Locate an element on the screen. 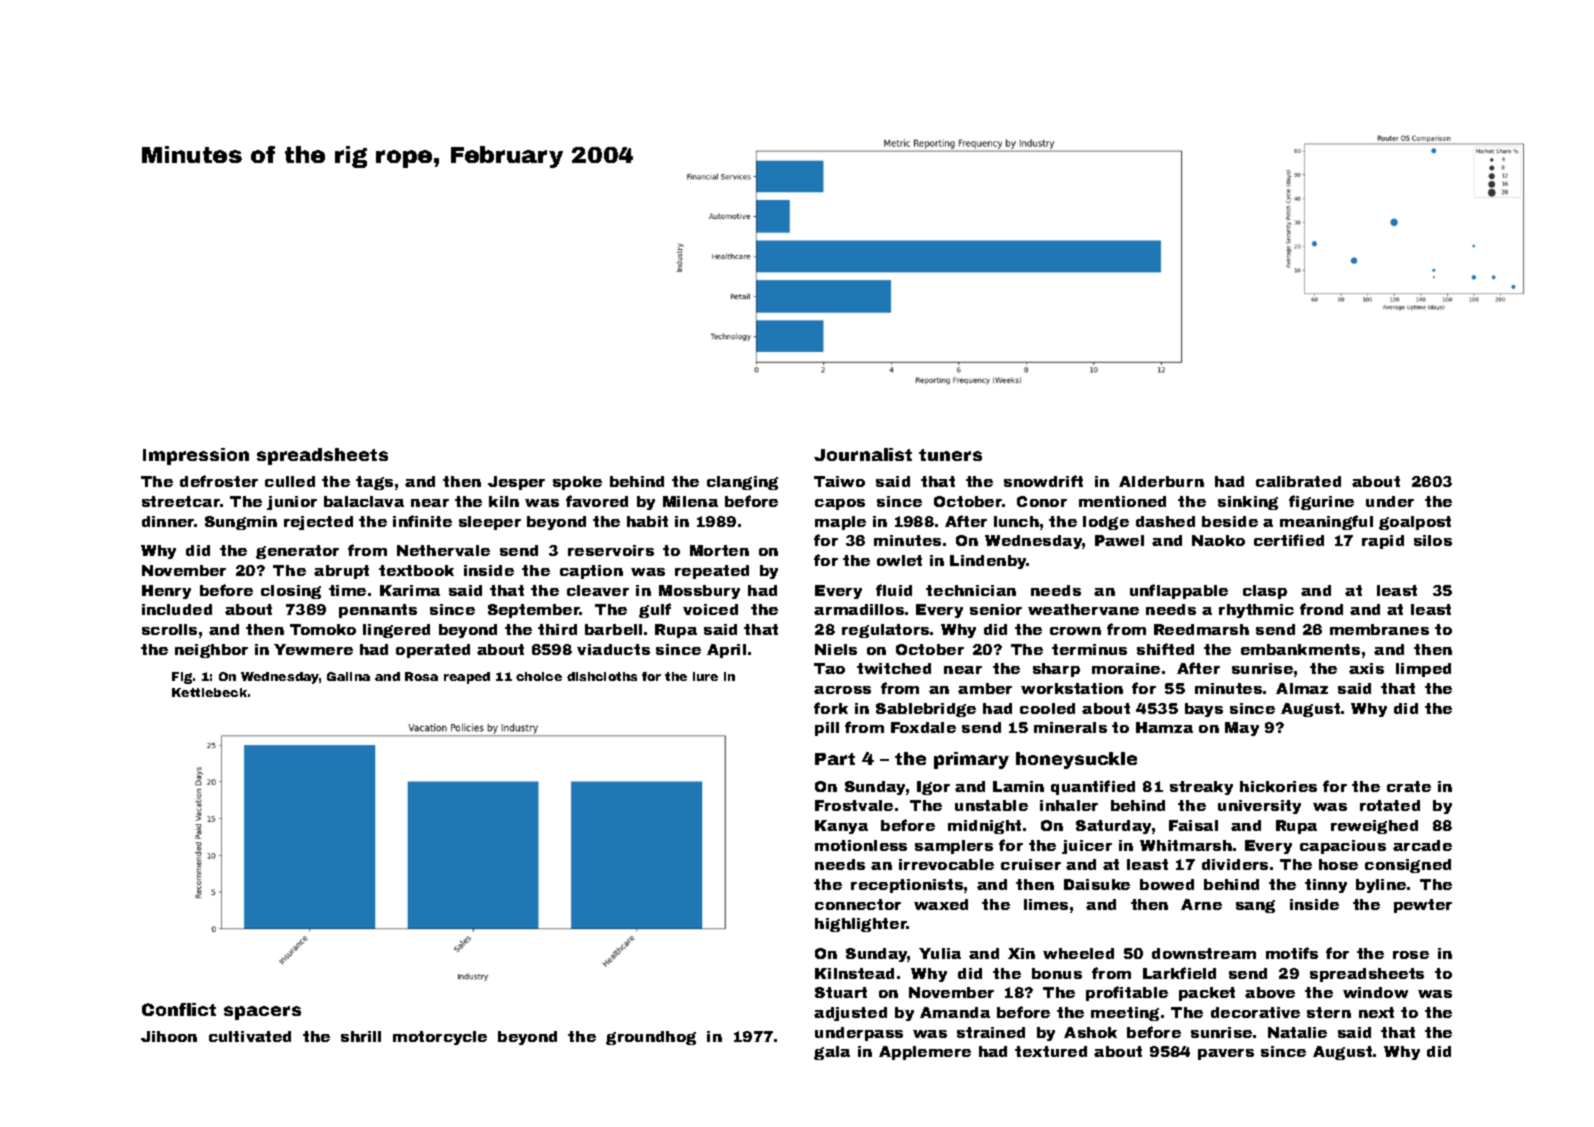 The image size is (1594, 1127). Kanya is located at coordinates (841, 827).
